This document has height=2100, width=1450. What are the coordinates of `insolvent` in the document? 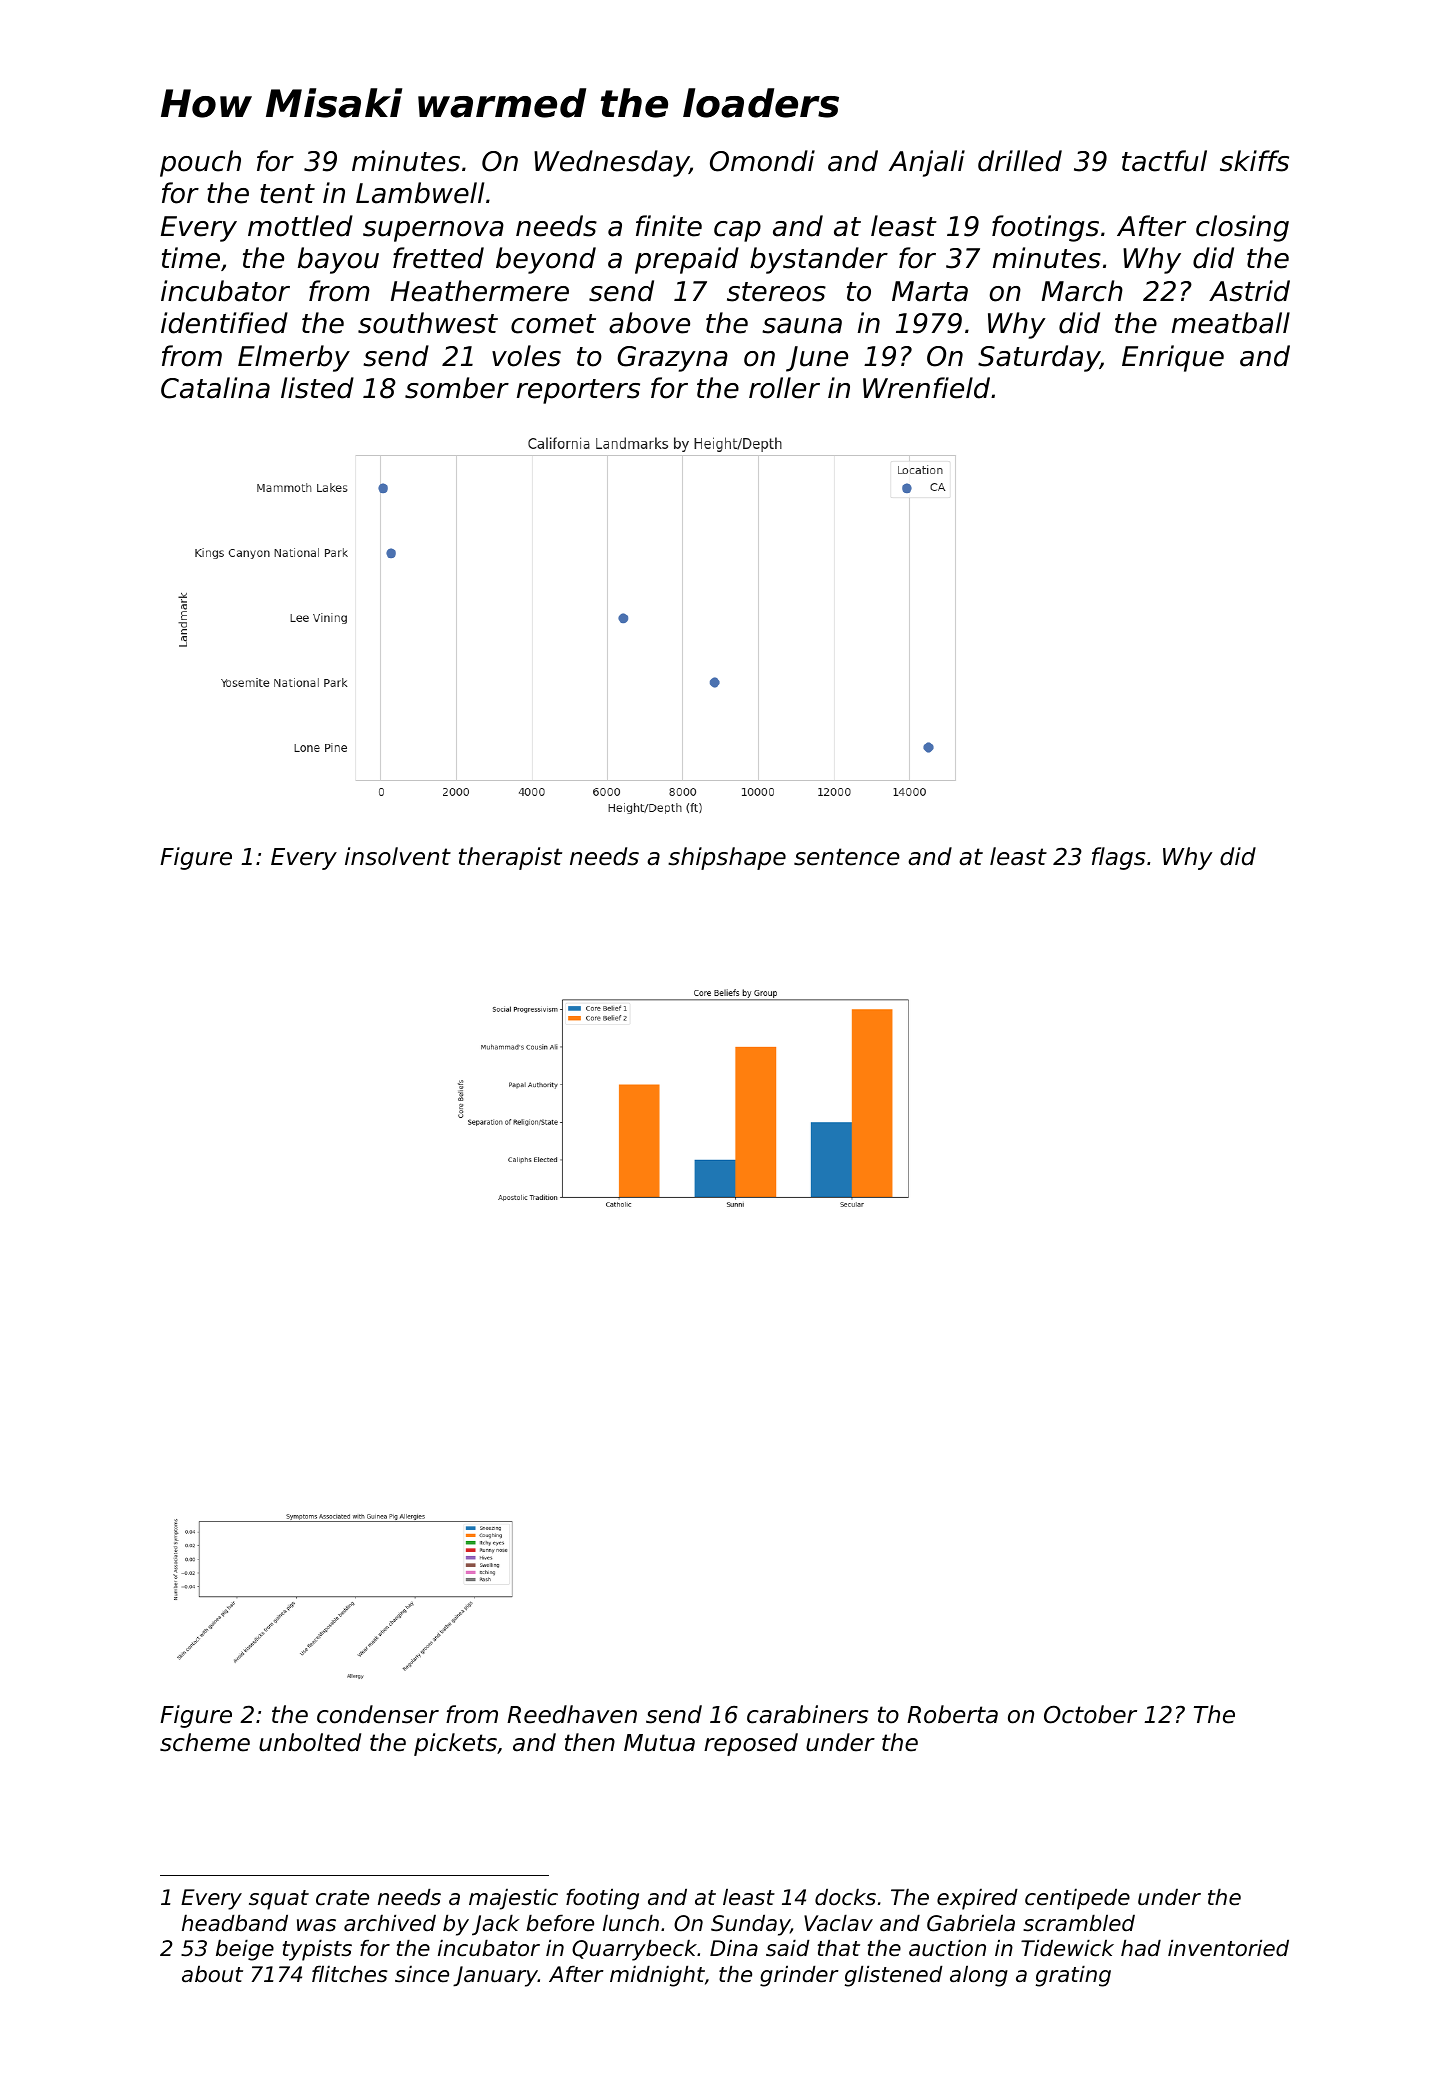 It's located at (398, 856).
